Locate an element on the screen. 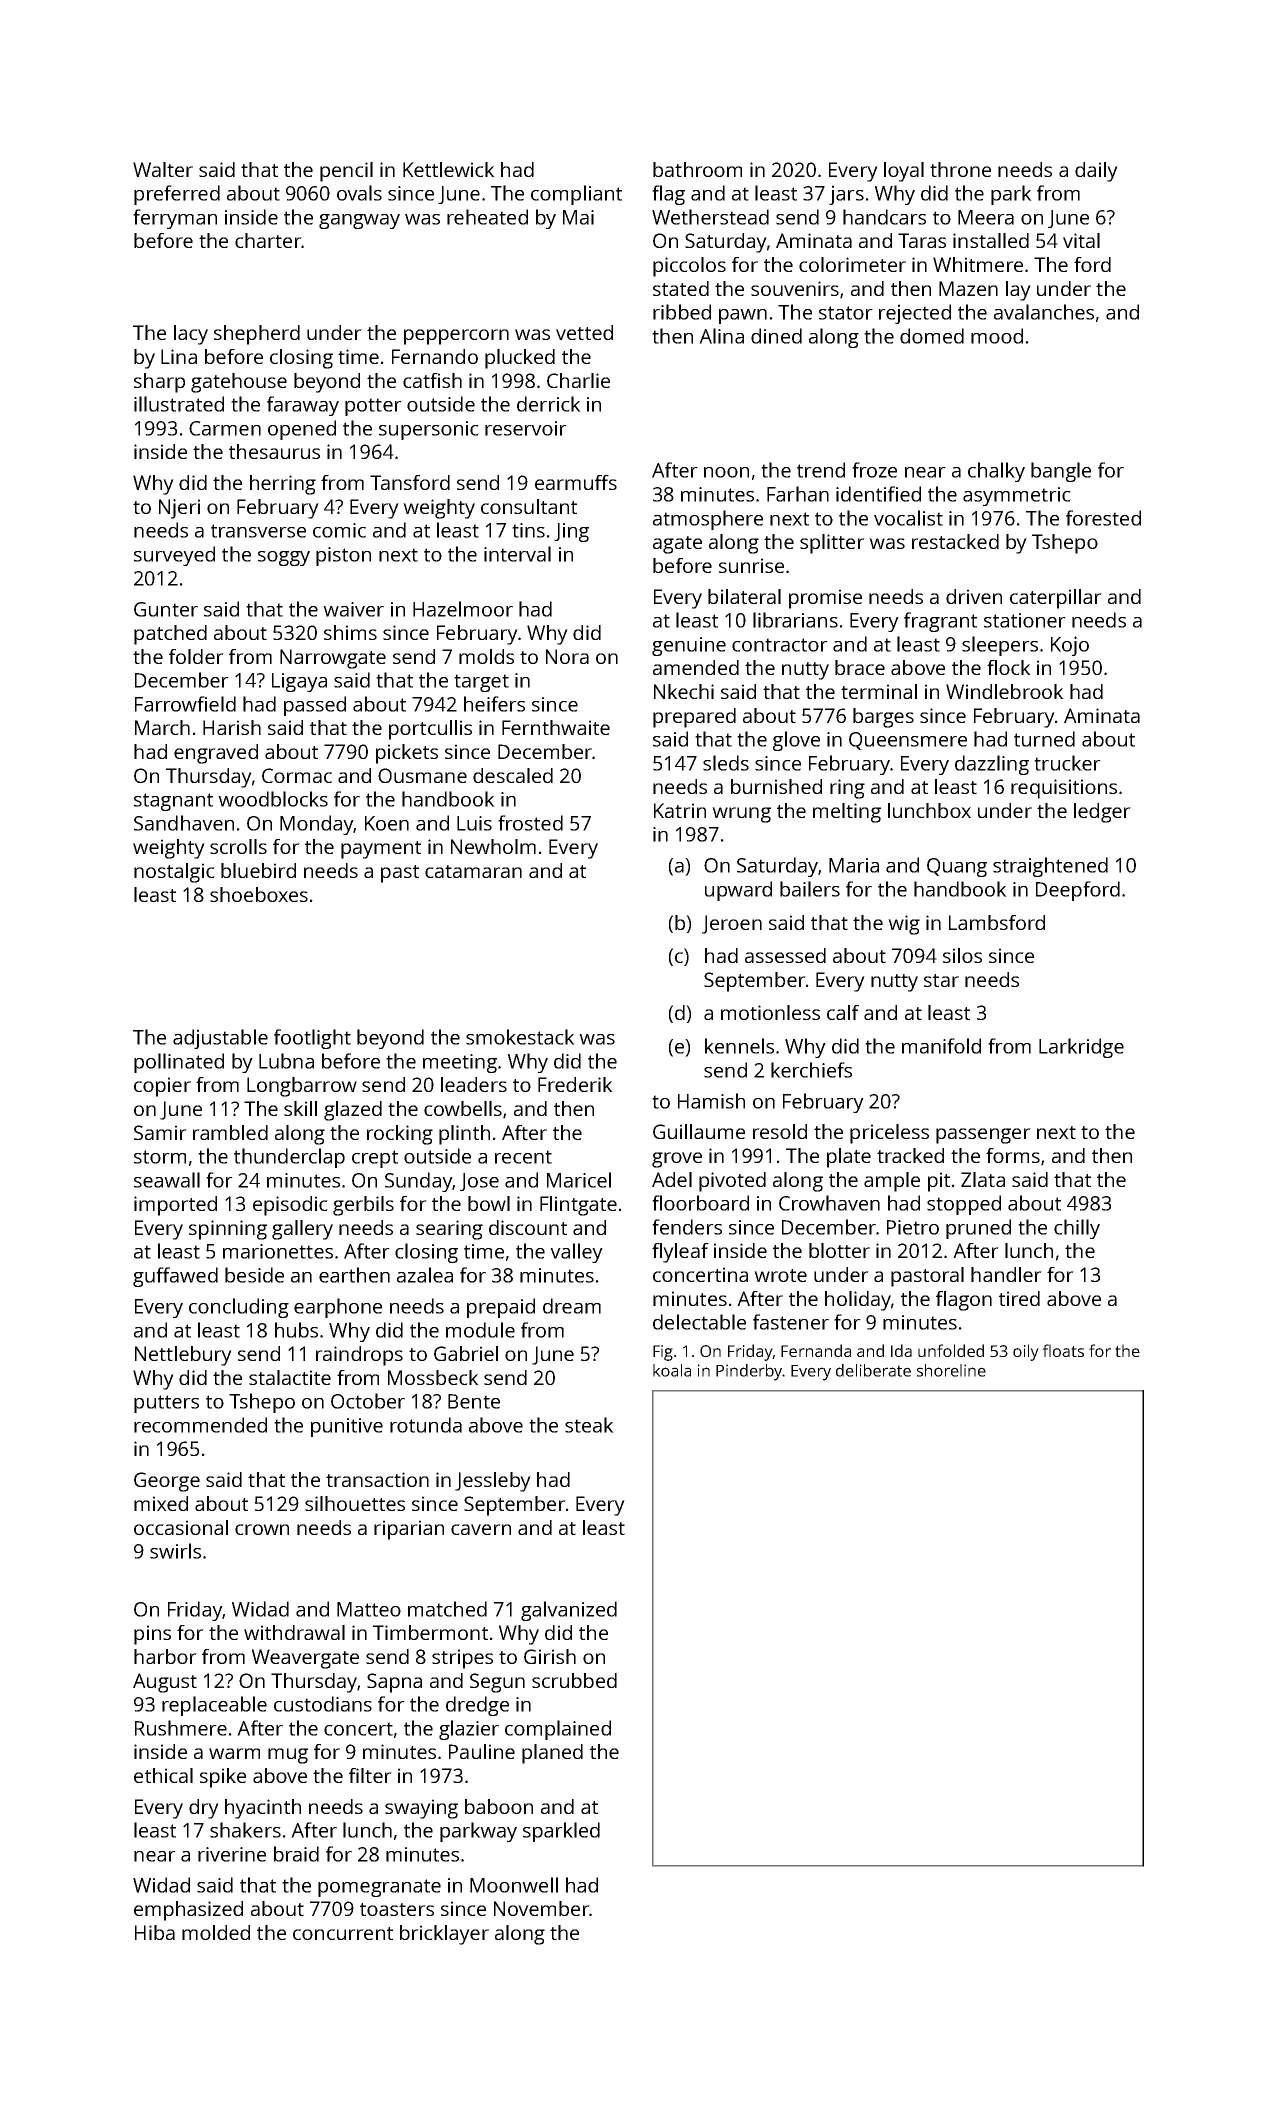 The image size is (1277, 2104). Mazen is located at coordinates (968, 288).
